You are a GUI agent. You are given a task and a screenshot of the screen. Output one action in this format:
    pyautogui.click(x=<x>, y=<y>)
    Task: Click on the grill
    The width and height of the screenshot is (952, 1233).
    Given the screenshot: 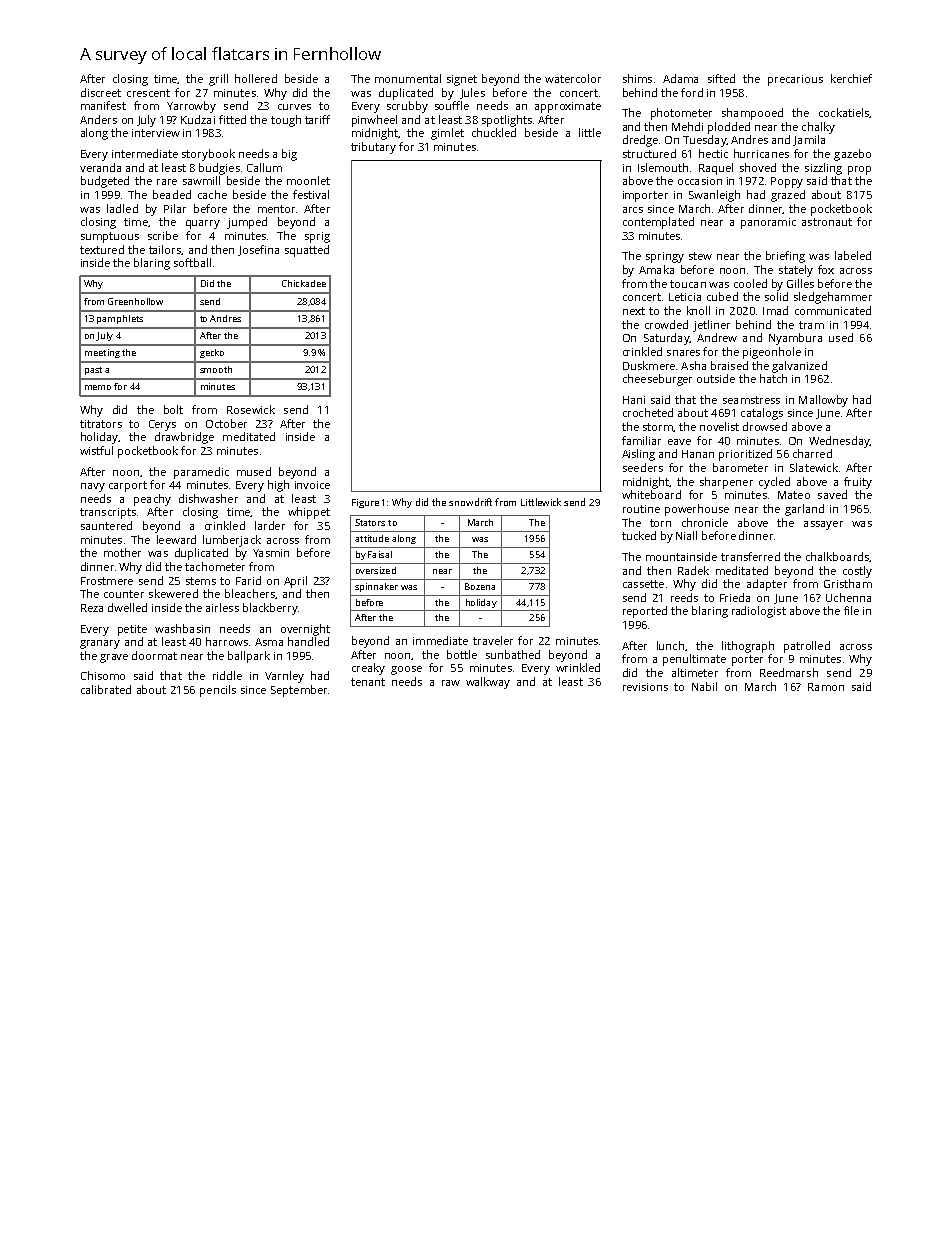 What is the action you would take?
    pyautogui.click(x=218, y=80)
